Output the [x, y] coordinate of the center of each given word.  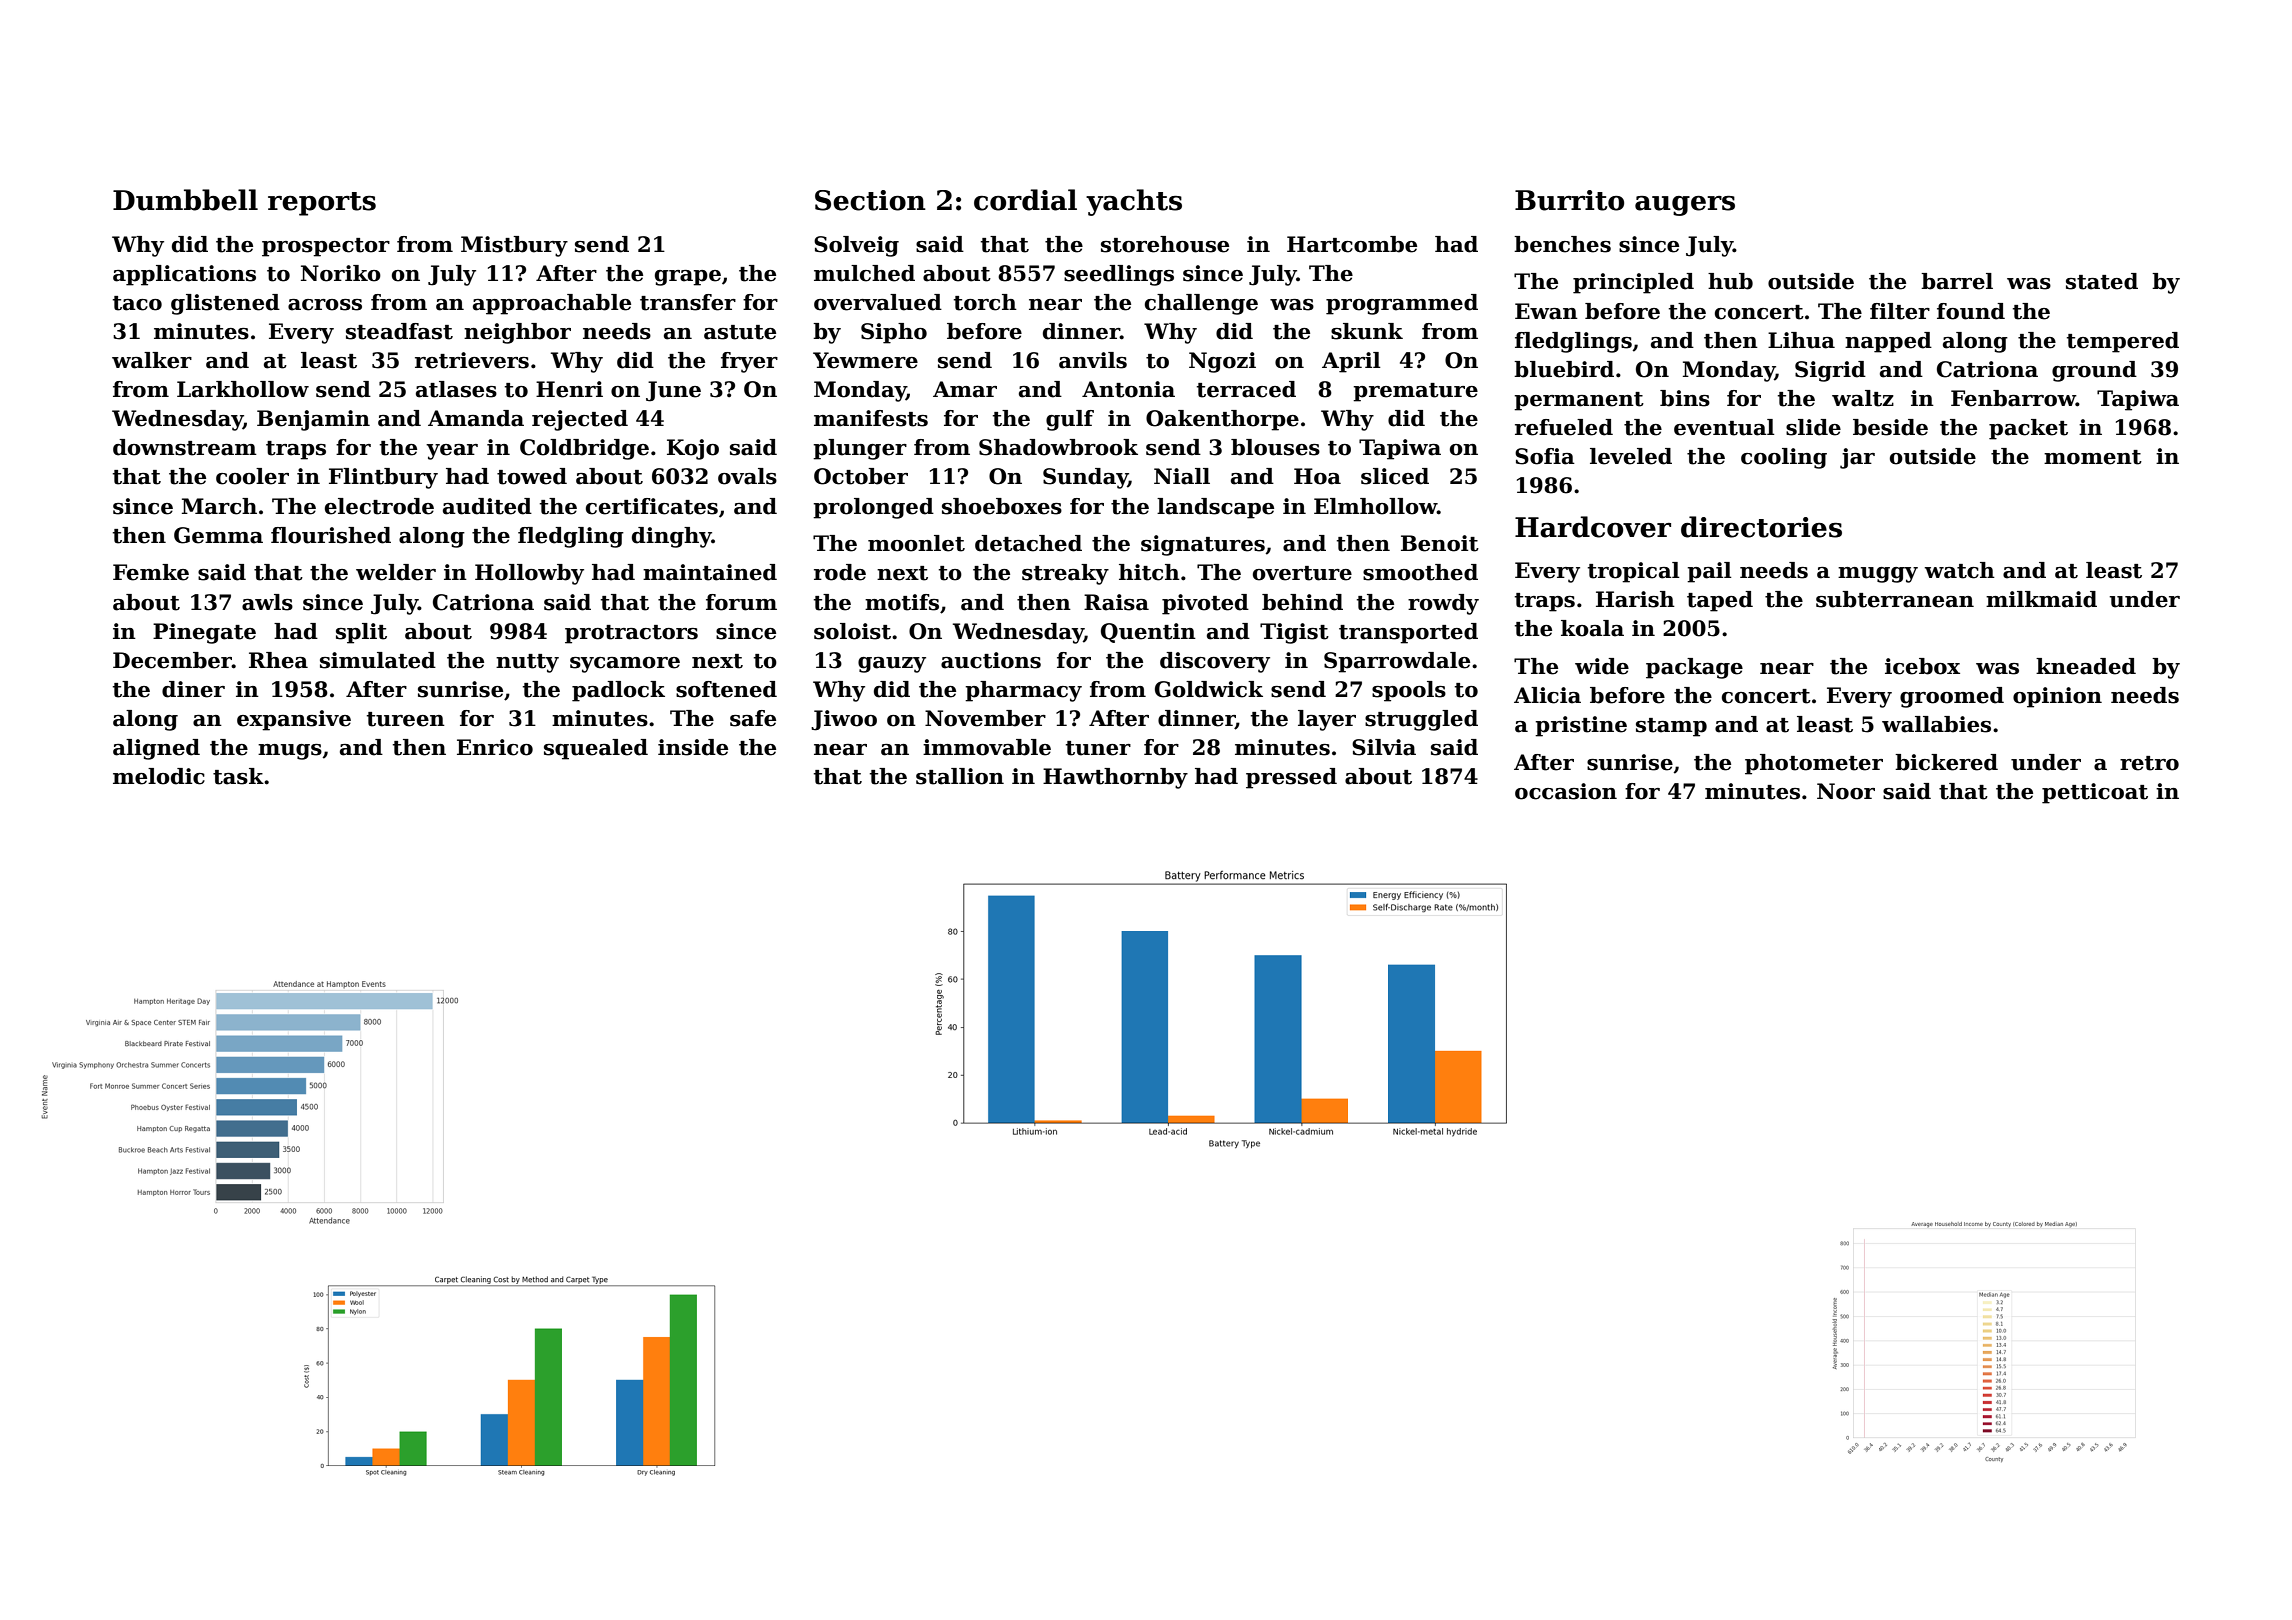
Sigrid [1830, 371]
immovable [987, 747]
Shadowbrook [1058, 447]
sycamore [625, 665]
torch [985, 302]
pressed [1291, 778]
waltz [1863, 398]
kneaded [2086, 666]
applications [184, 275]
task [238, 776]
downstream [185, 447]
